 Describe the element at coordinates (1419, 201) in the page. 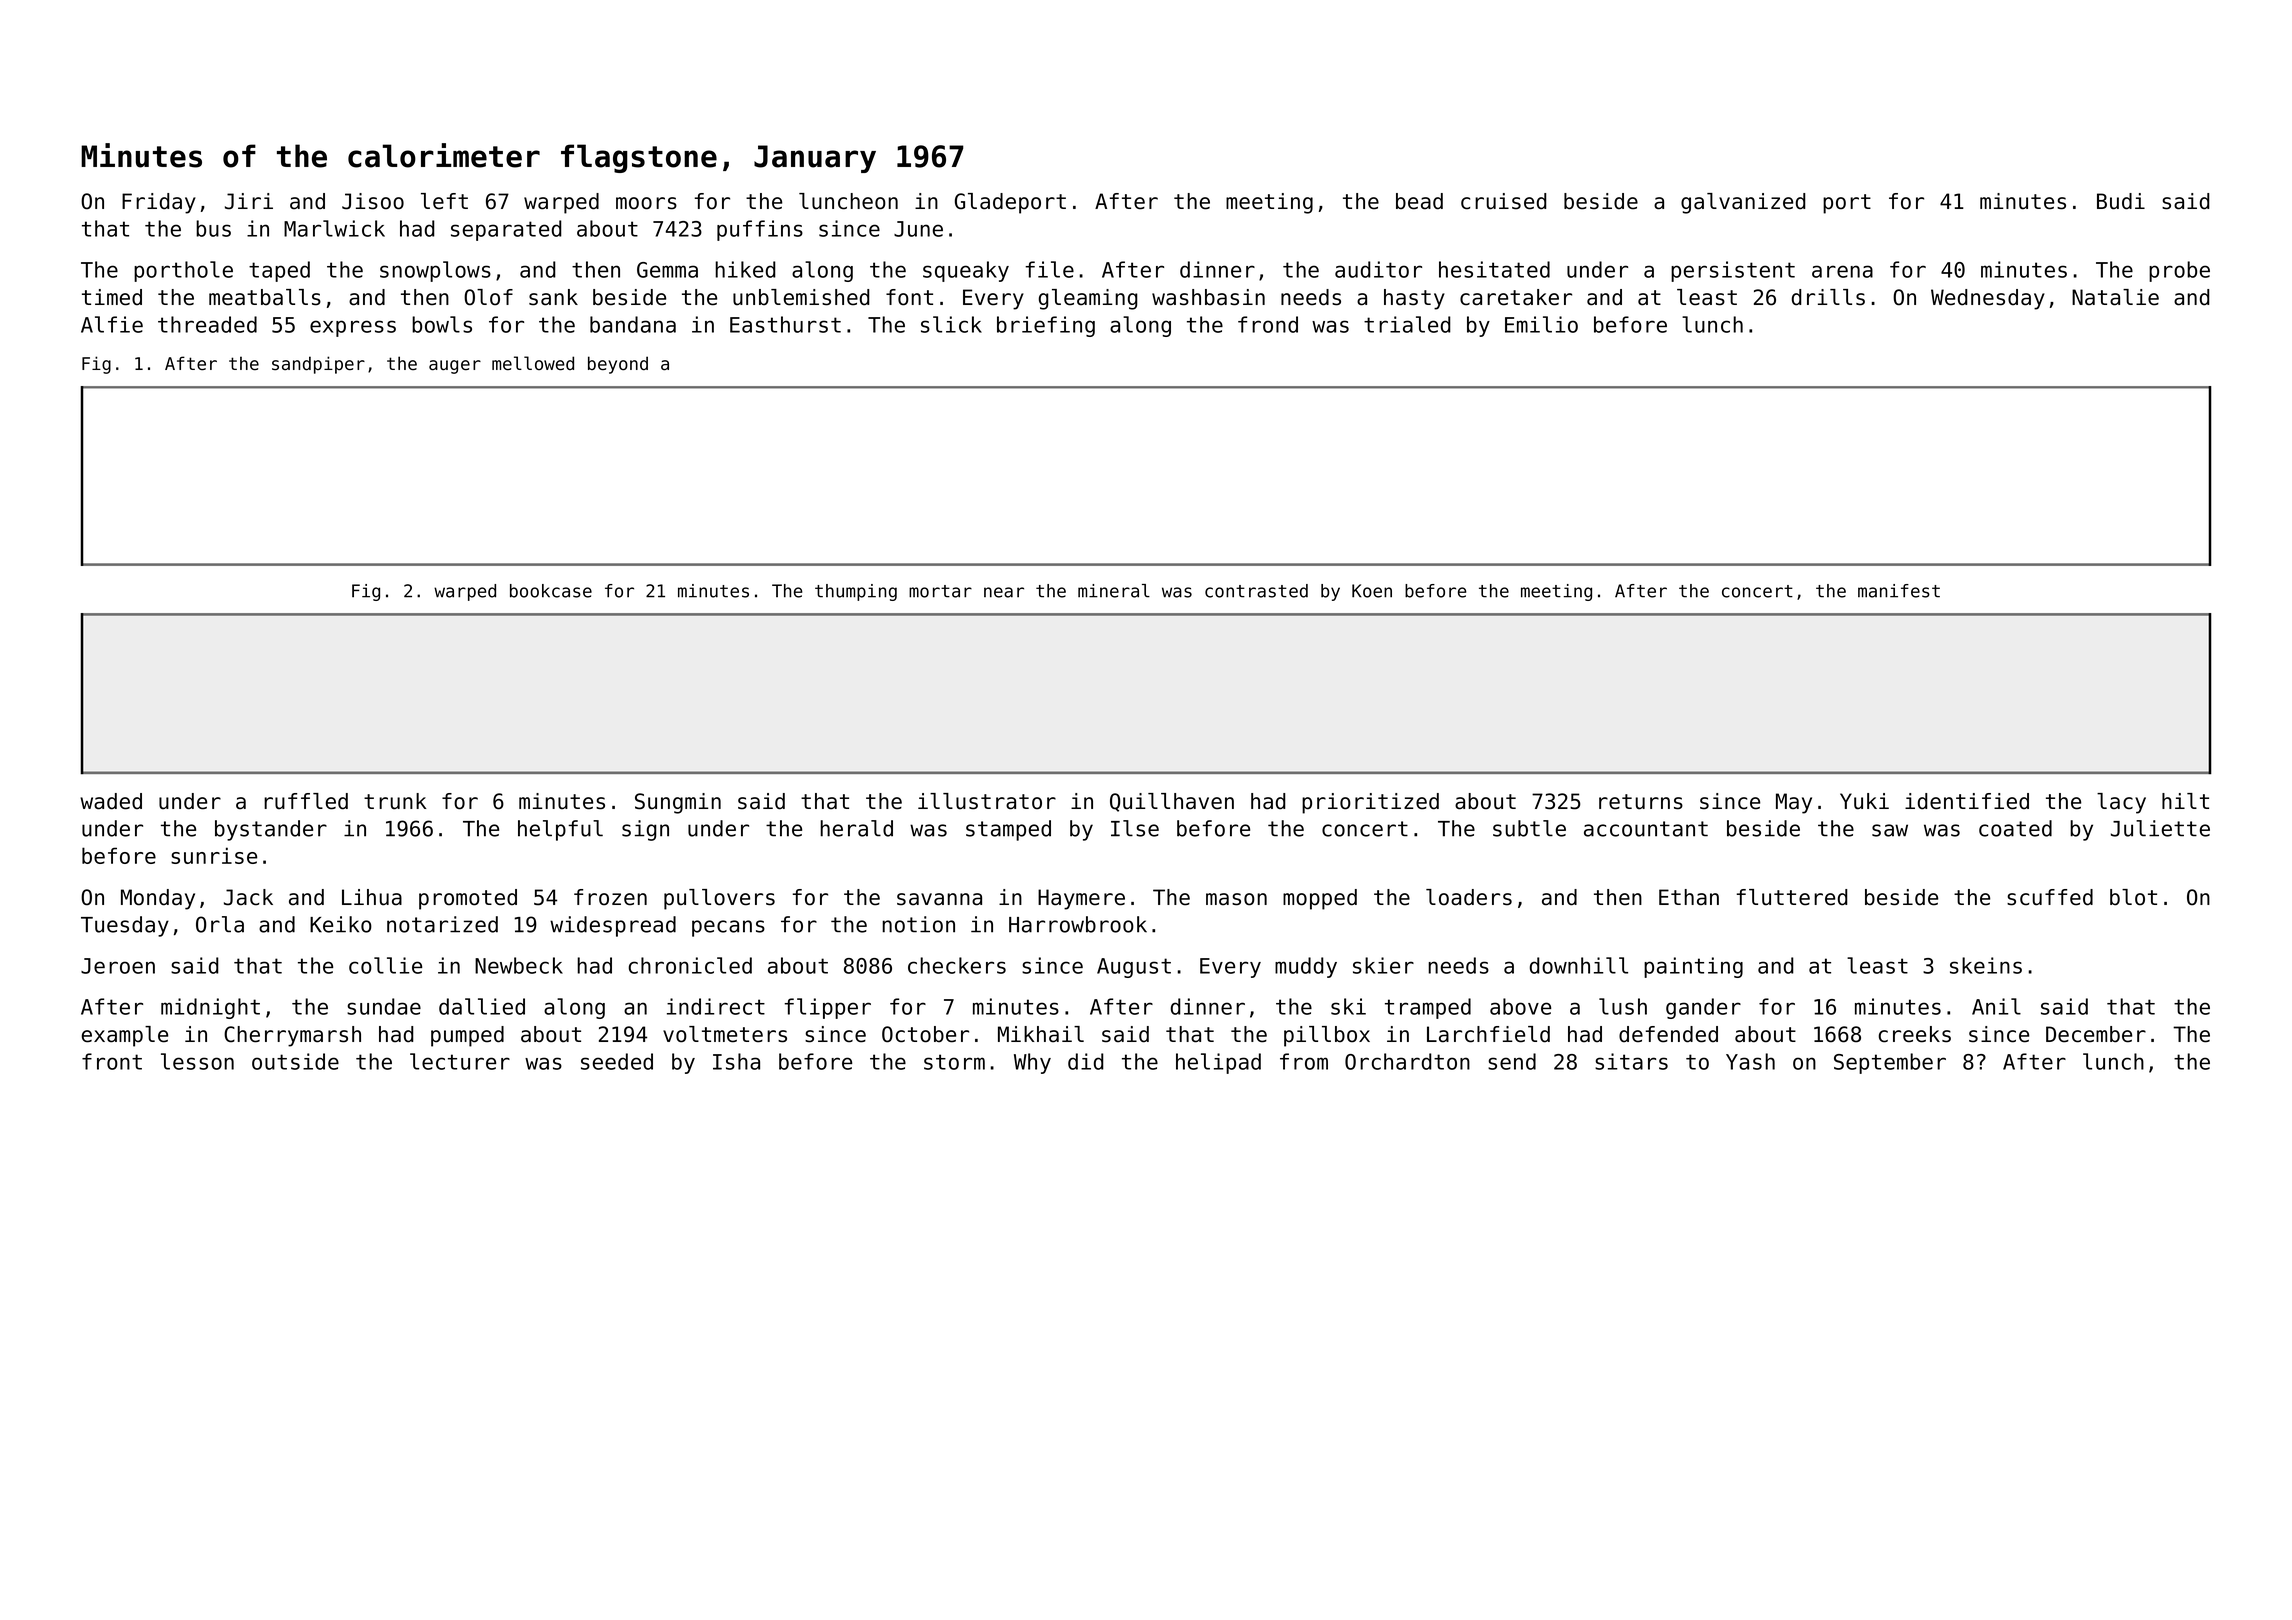

I see `bead` at that location.
